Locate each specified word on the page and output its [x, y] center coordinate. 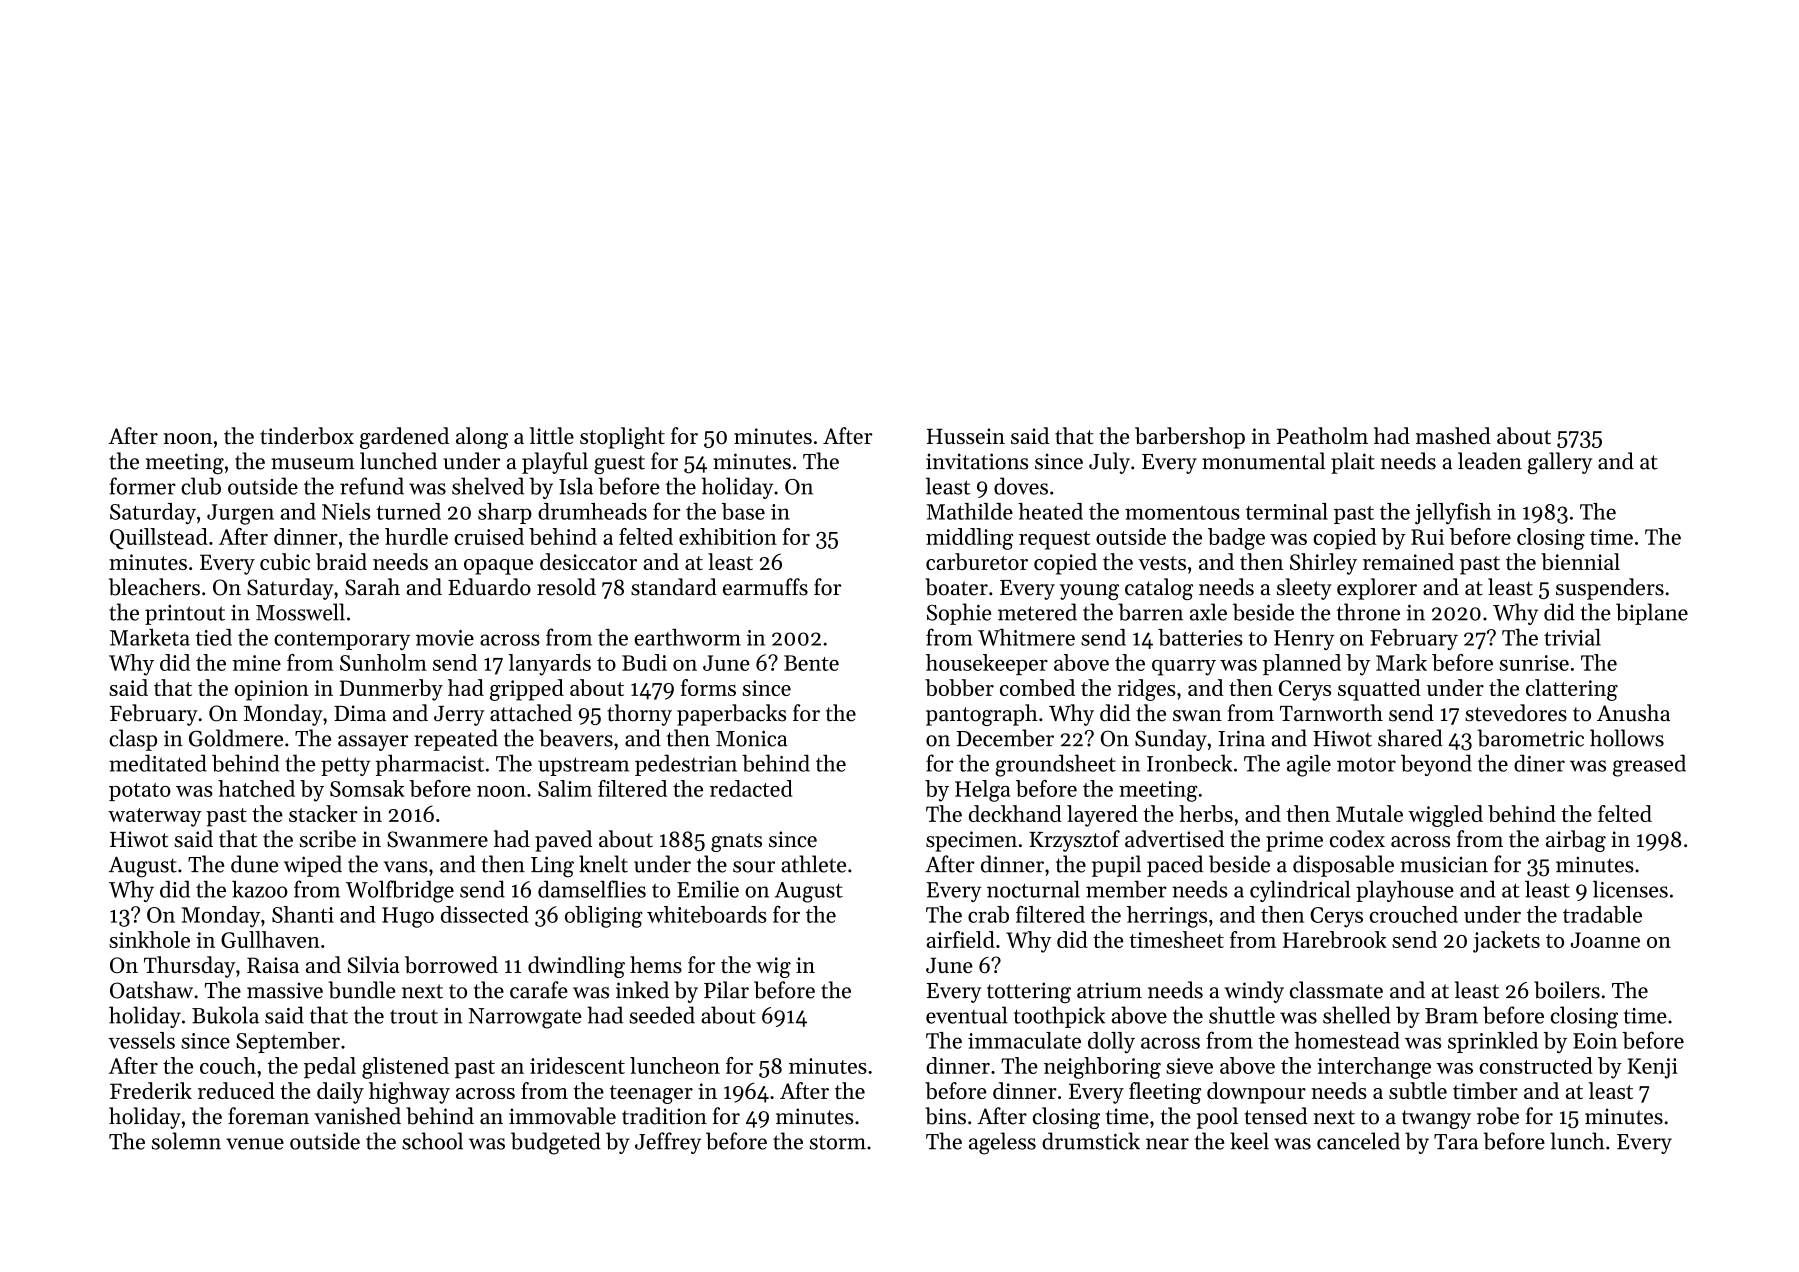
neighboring [1102, 1068]
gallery [1560, 463]
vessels [141, 1040]
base [743, 511]
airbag [1576, 841]
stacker [323, 813]
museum [313, 464]
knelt [603, 864]
